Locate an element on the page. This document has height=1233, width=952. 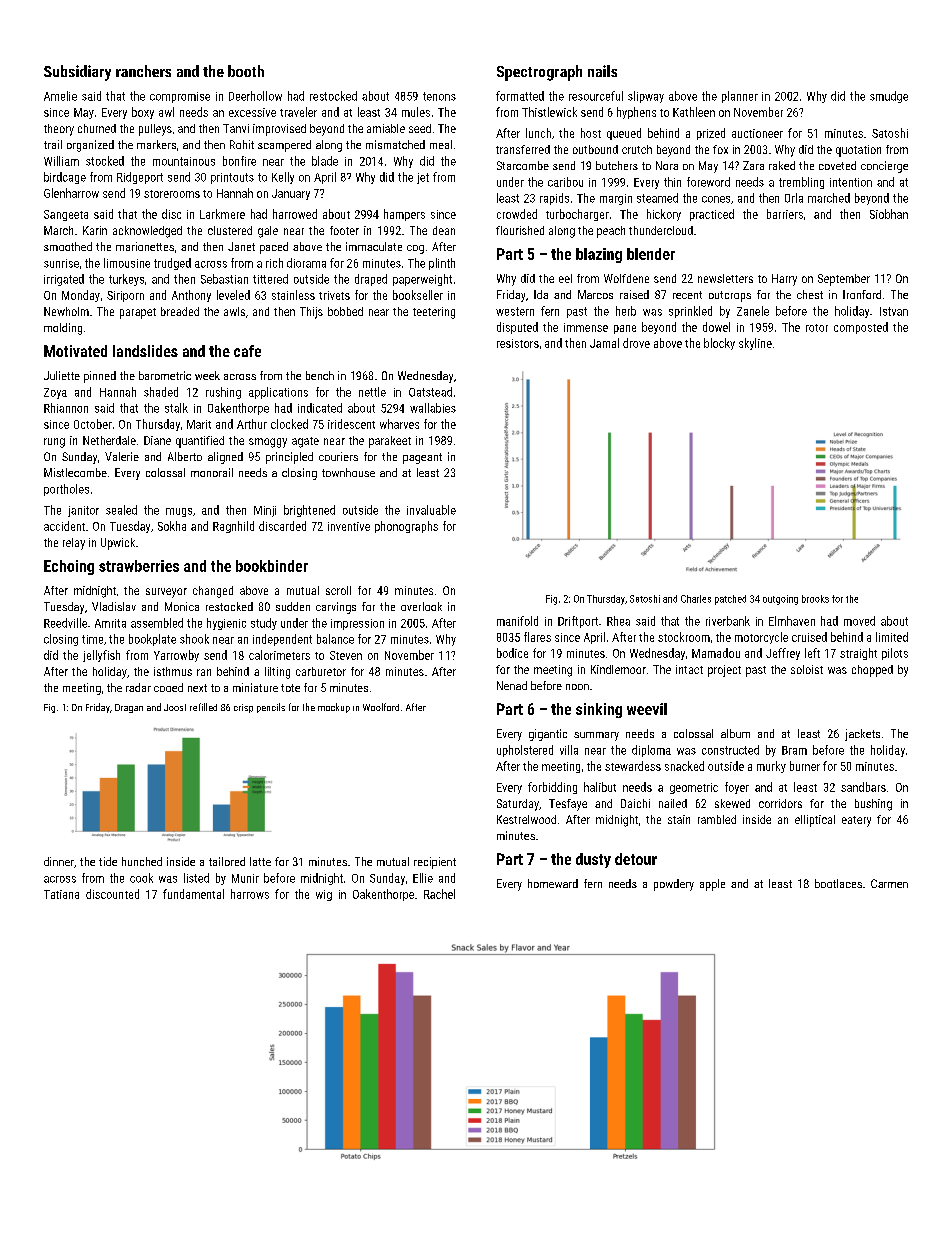
ranchers is located at coordinates (143, 71).
